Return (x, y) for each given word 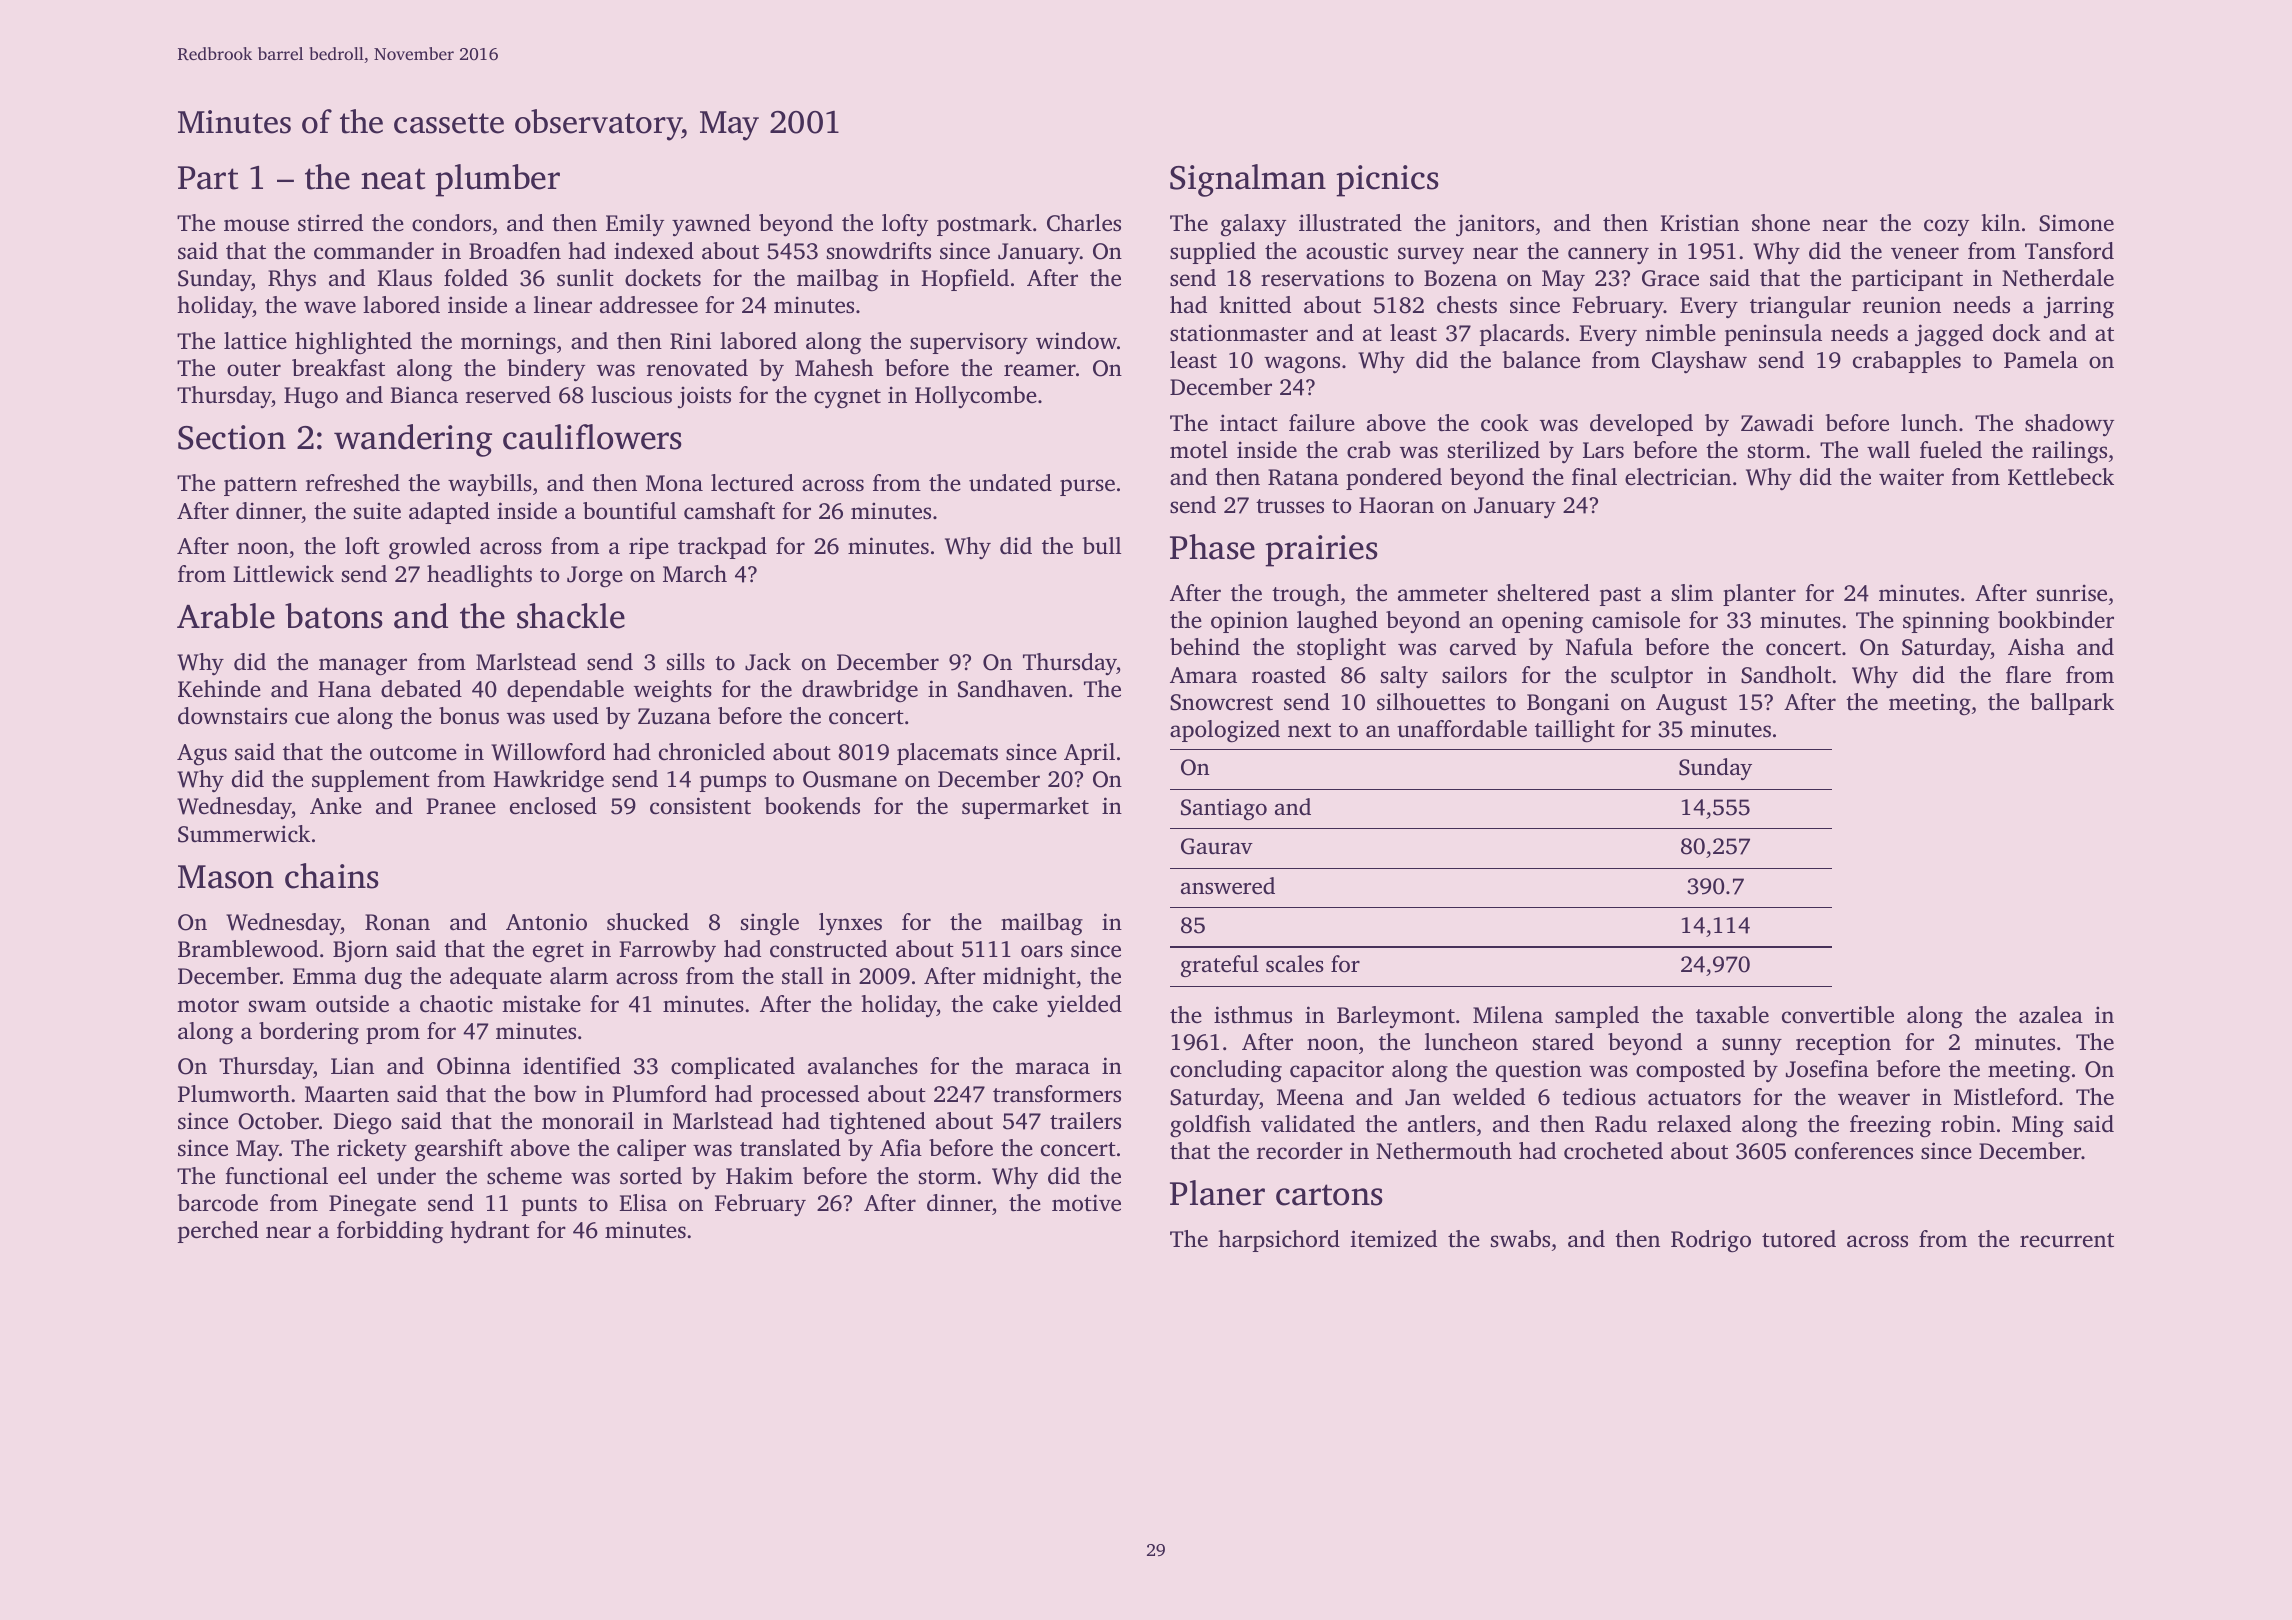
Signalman (1248, 180)
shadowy (2069, 425)
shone (1781, 223)
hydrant (490, 1232)
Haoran (1396, 505)
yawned (711, 225)
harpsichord (1279, 1241)
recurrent (2067, 1240)
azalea (2051, 1015)
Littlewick (283, 574)
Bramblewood (248, 949)
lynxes (850, 924)
